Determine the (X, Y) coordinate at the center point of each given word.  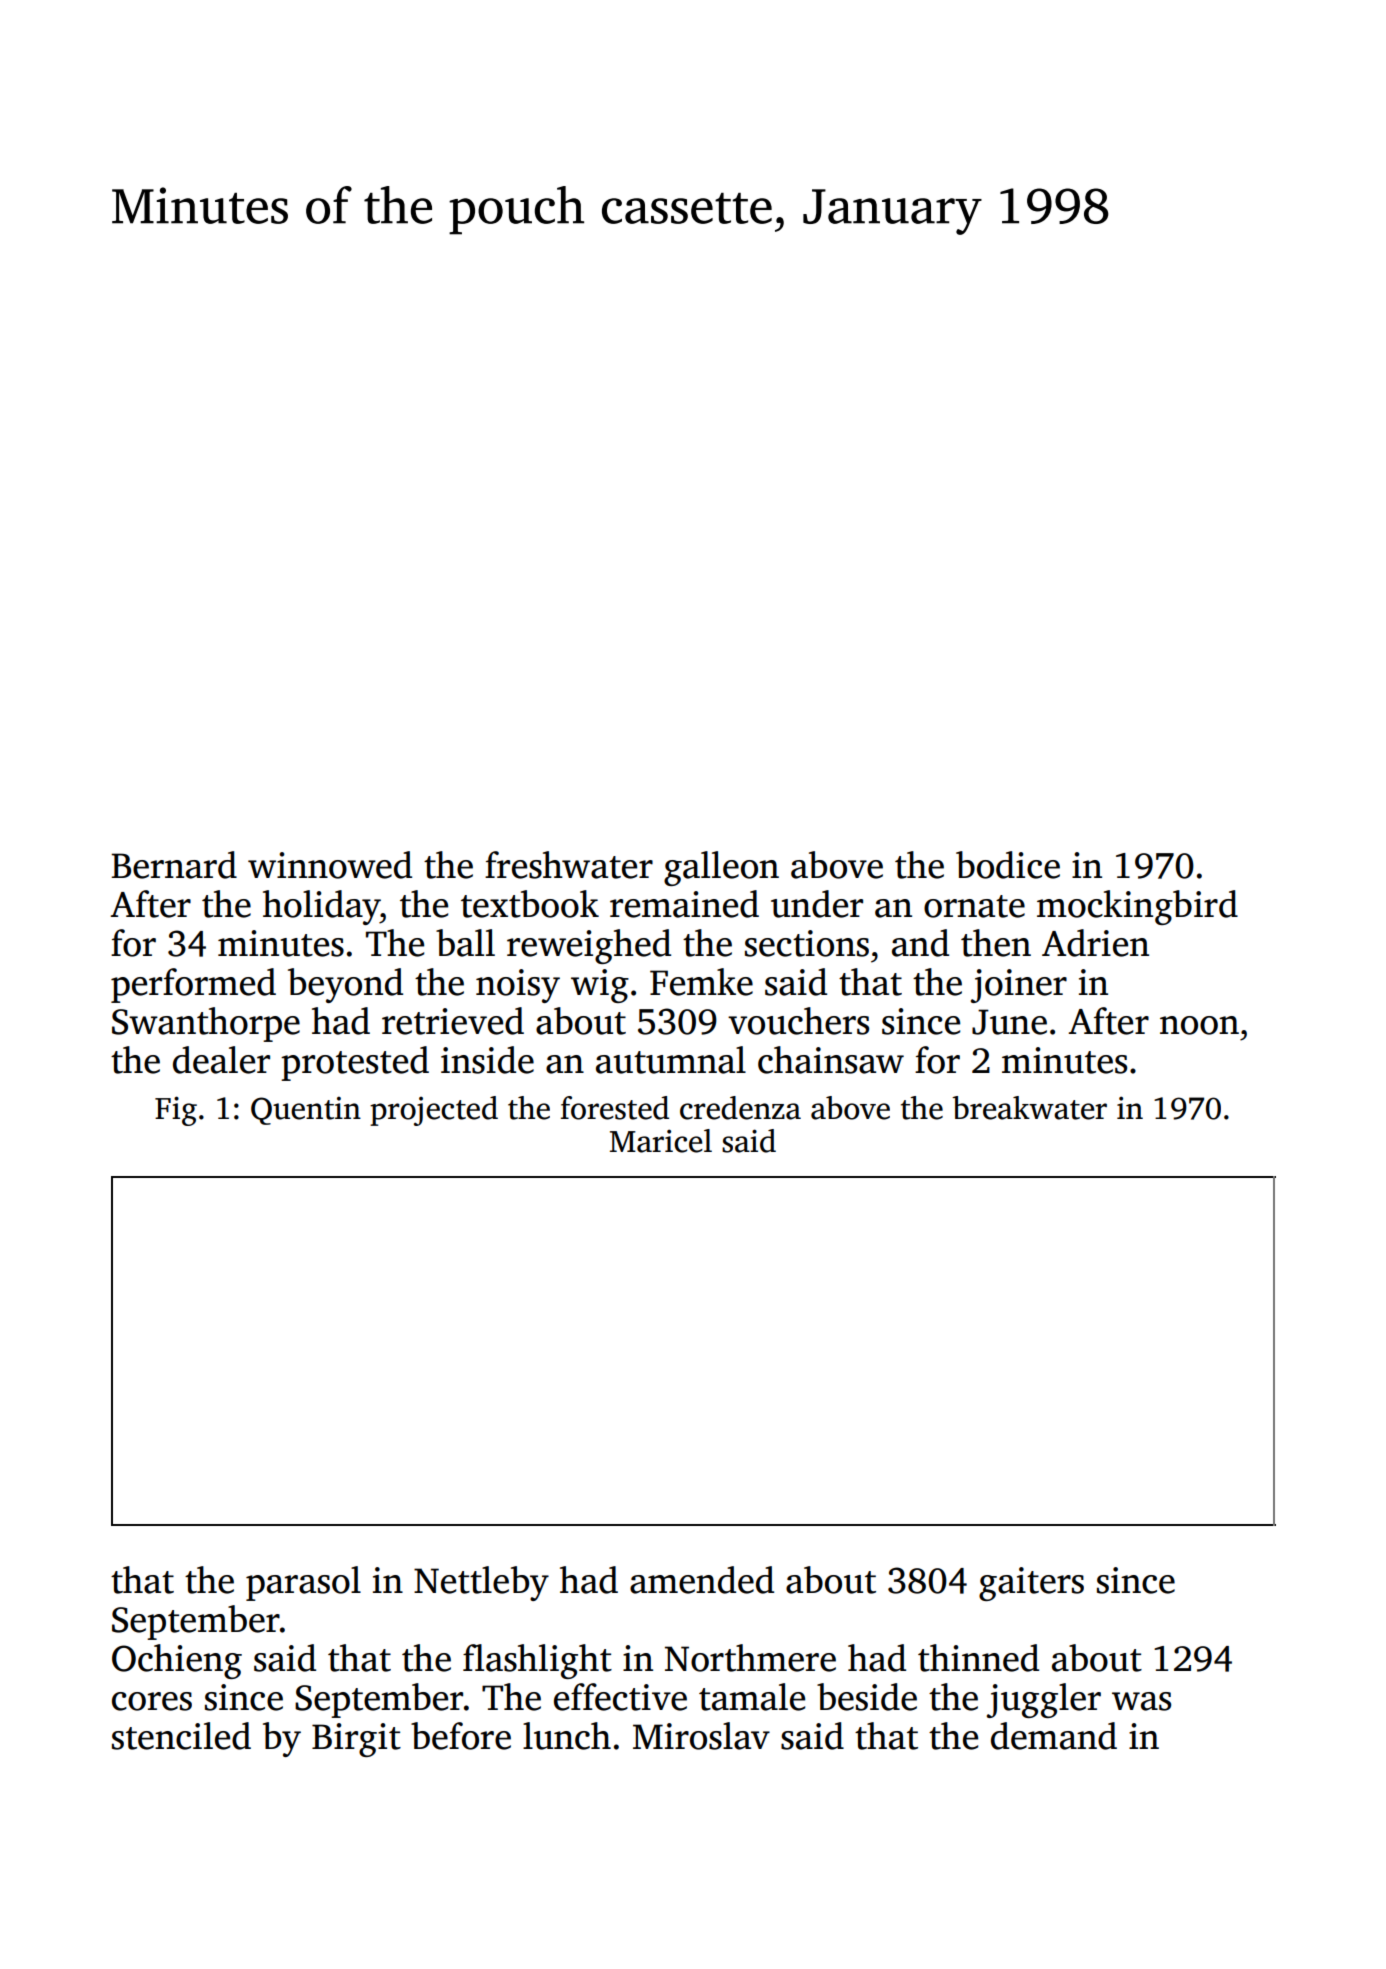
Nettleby (481, 1583)
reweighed (589, 946)
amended (702, 1580)
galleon (721, 868)
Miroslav (701, 1736)
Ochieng (177, 1661)
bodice (1008, 865)
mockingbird (1137, 907)
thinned (978, 1658)
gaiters (1031, 1584)
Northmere (750, 1658)
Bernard (174, 865)
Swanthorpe (206, 1024)
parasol (303, 1583)
